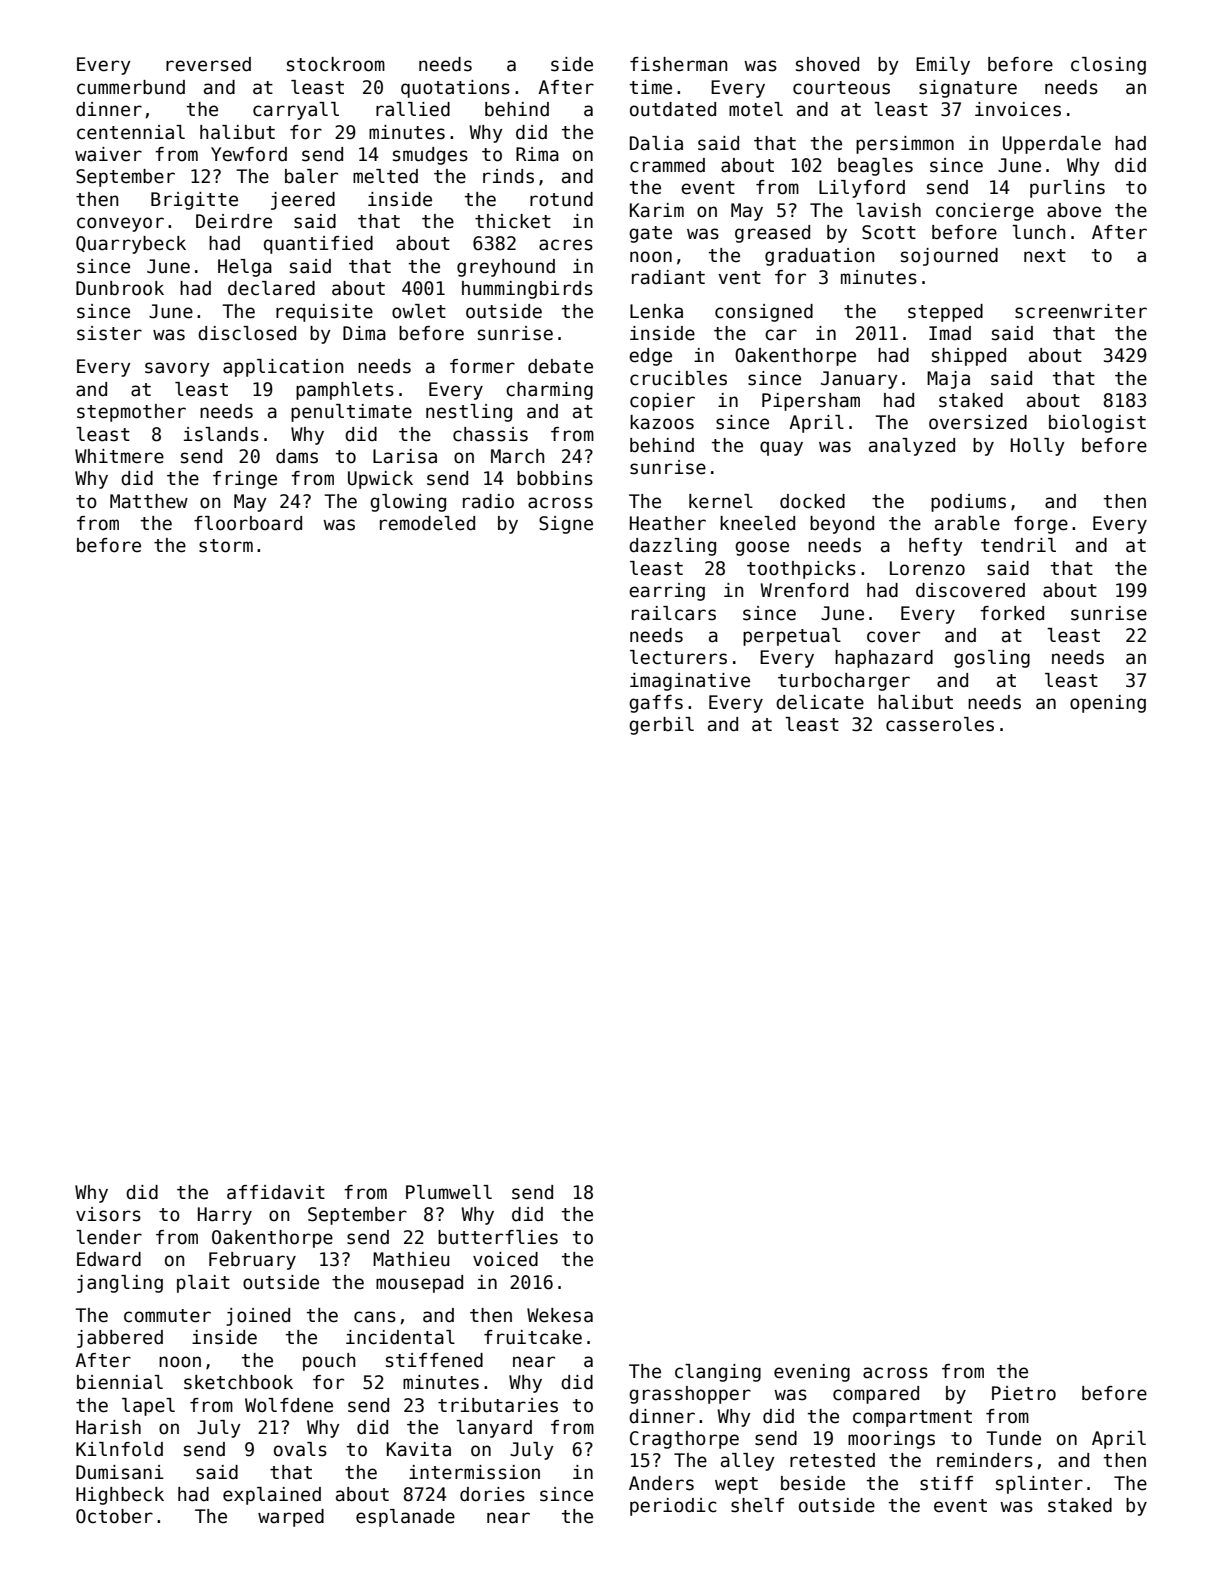  Describe the element at coordinates (940, 724) in the screenshot. I see `casseroles` at that location.
